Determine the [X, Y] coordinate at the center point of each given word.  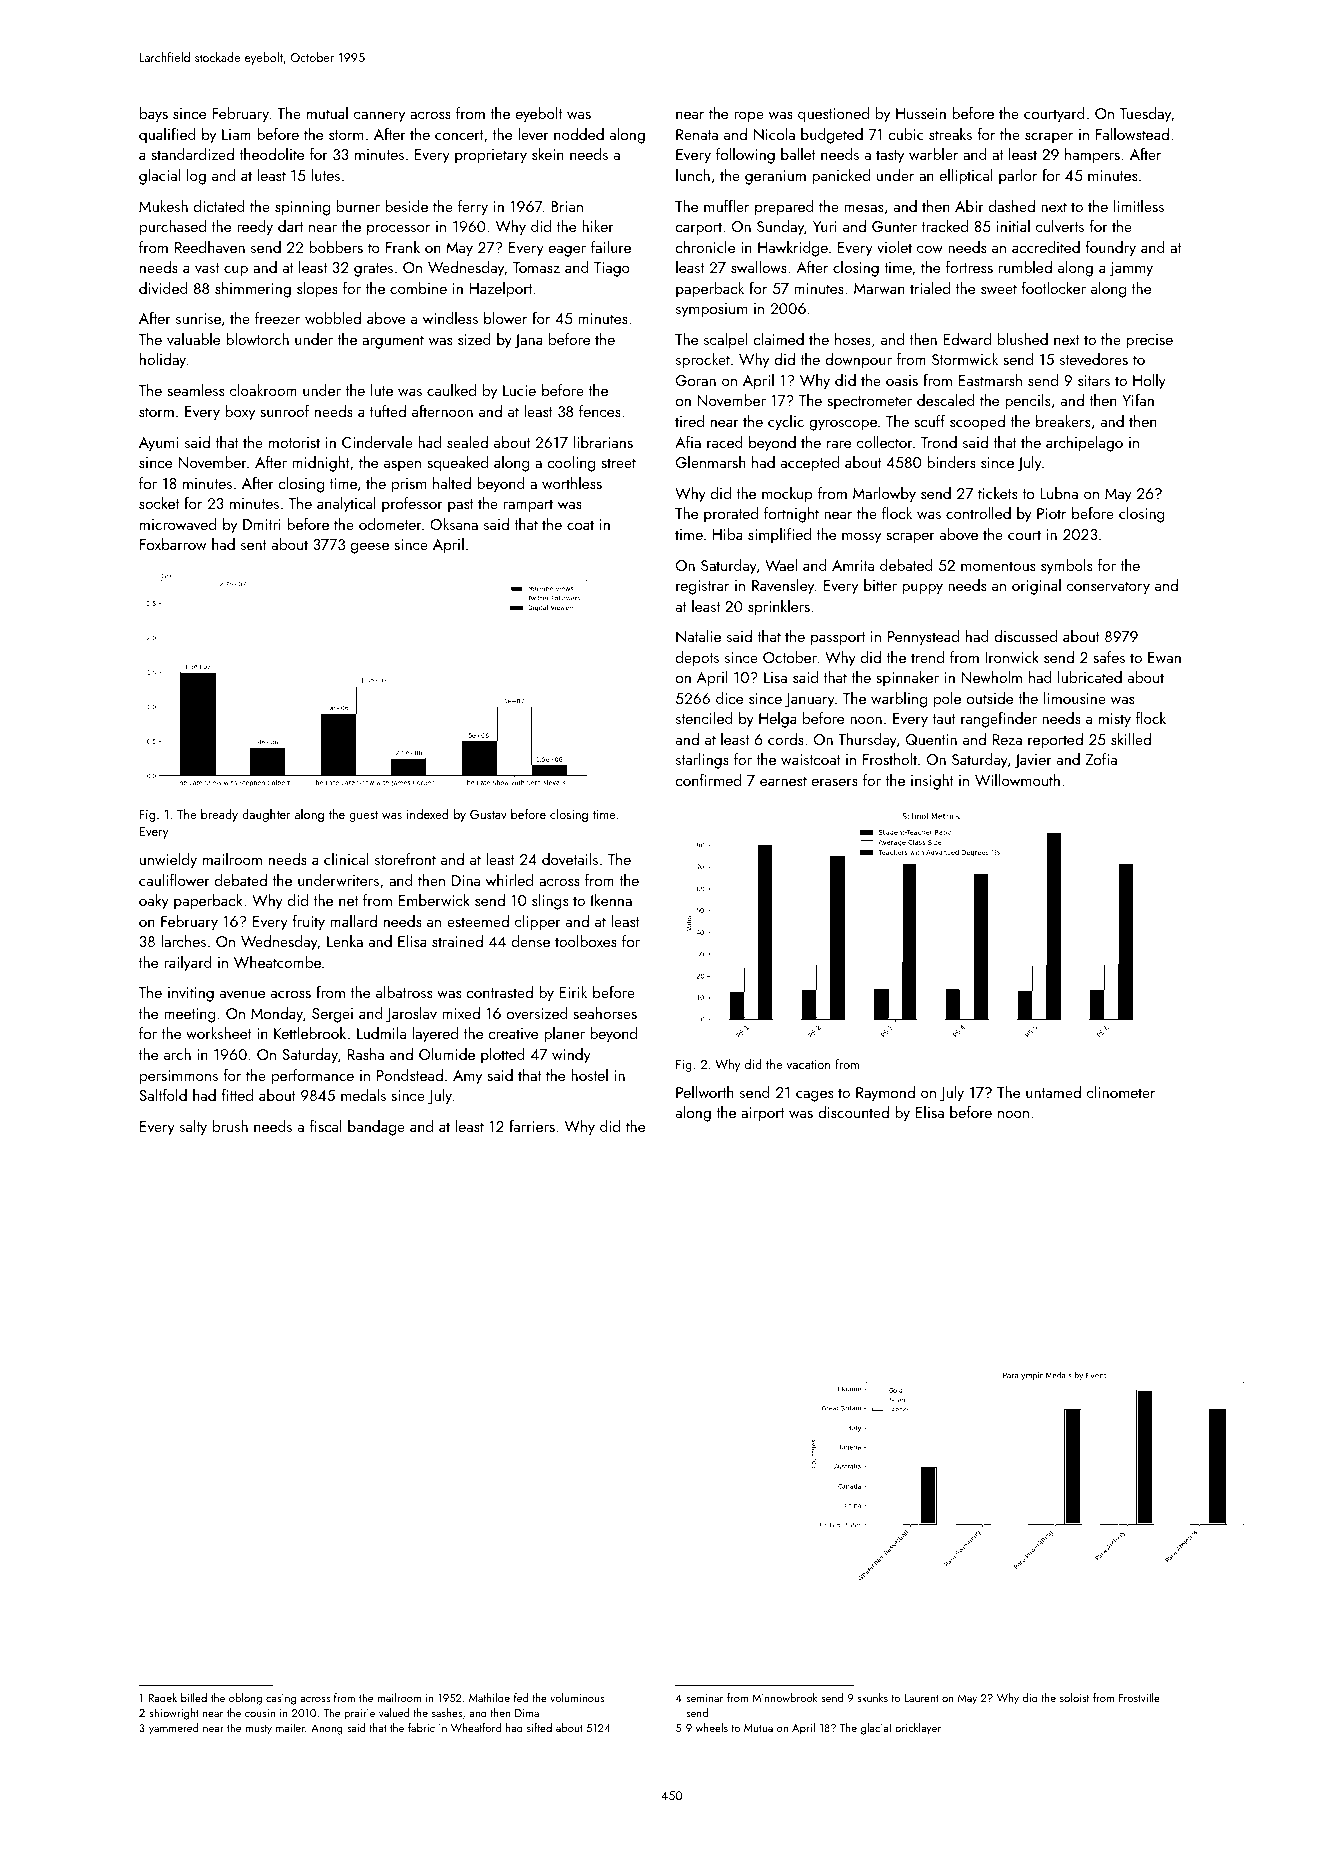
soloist [1074, 1697]
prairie [360, 1714]
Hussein [921, 113]
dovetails [570, 859]
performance [313, 1077]
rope [749, 117]
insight [932, 782]
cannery [379, 117]
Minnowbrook [785, 1697]
